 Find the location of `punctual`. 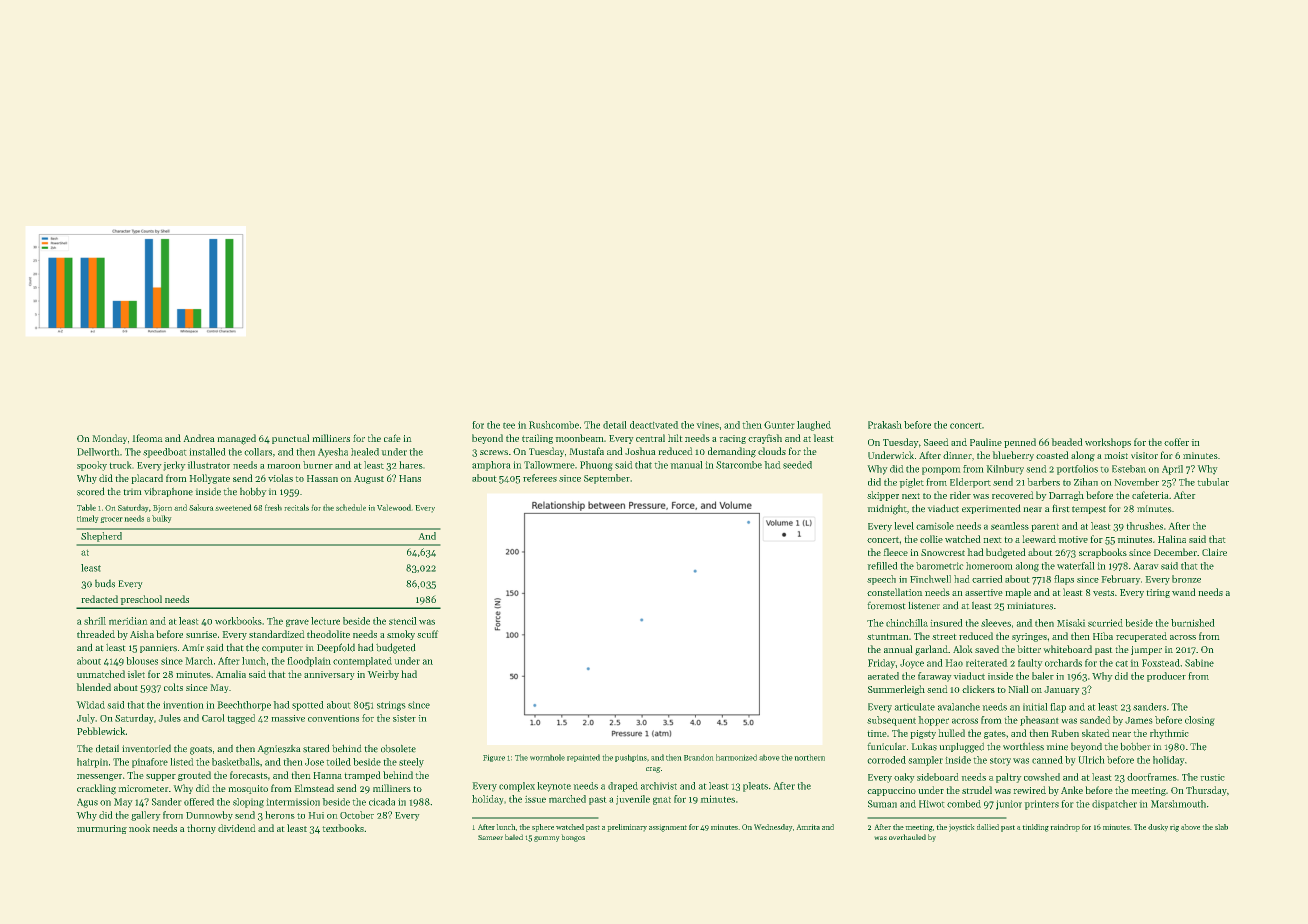

punctual is located at coordinates (291, 439).
